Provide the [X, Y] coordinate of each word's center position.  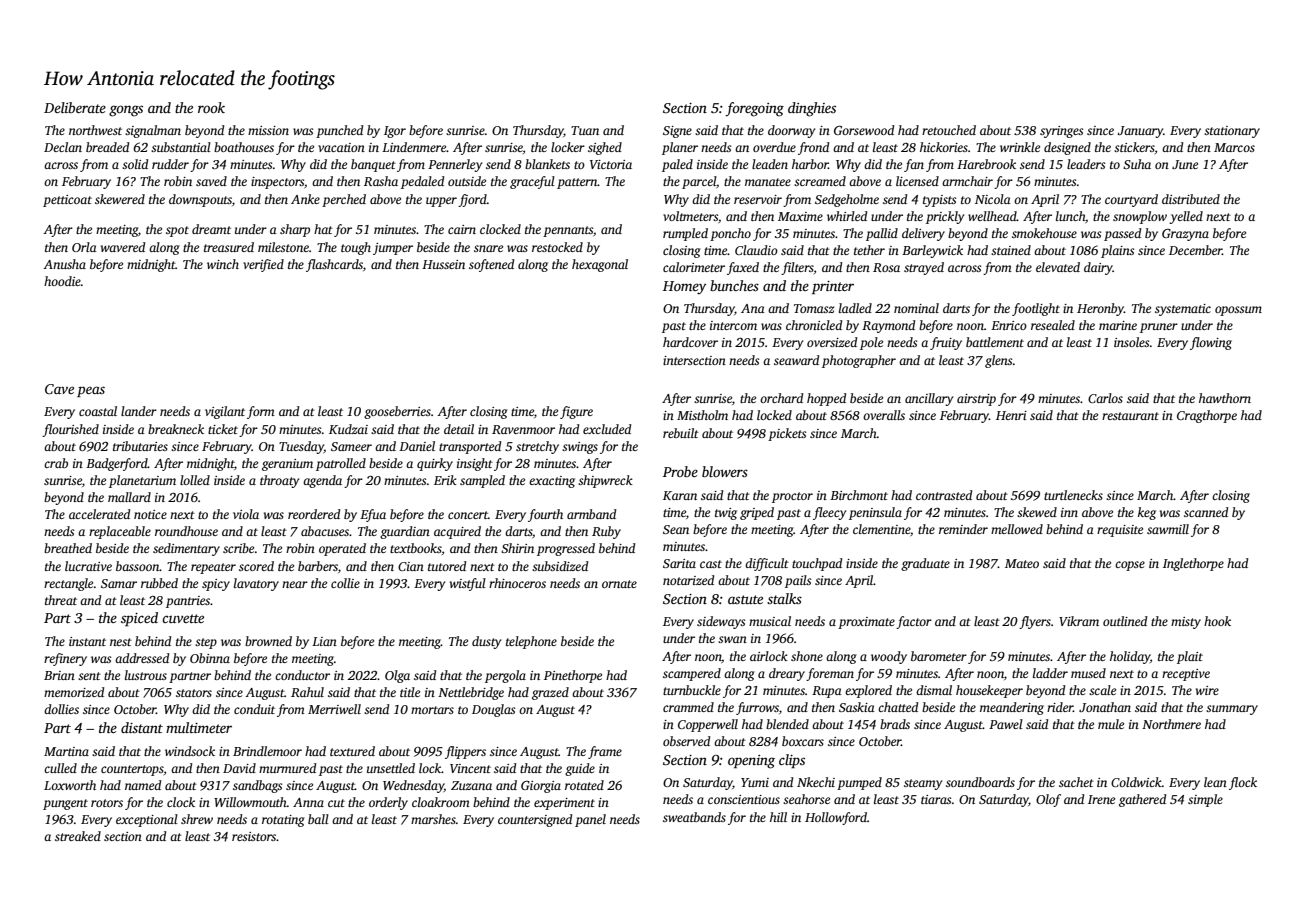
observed [686, 741]
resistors [254, 836]
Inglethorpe [1193, 564]
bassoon [137, 566]
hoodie [62, 281]
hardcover [690, 342]
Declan [63, 147]
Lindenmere [414, 147]
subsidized [560, 566]
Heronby [1100, 309]
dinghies [812, 109]
